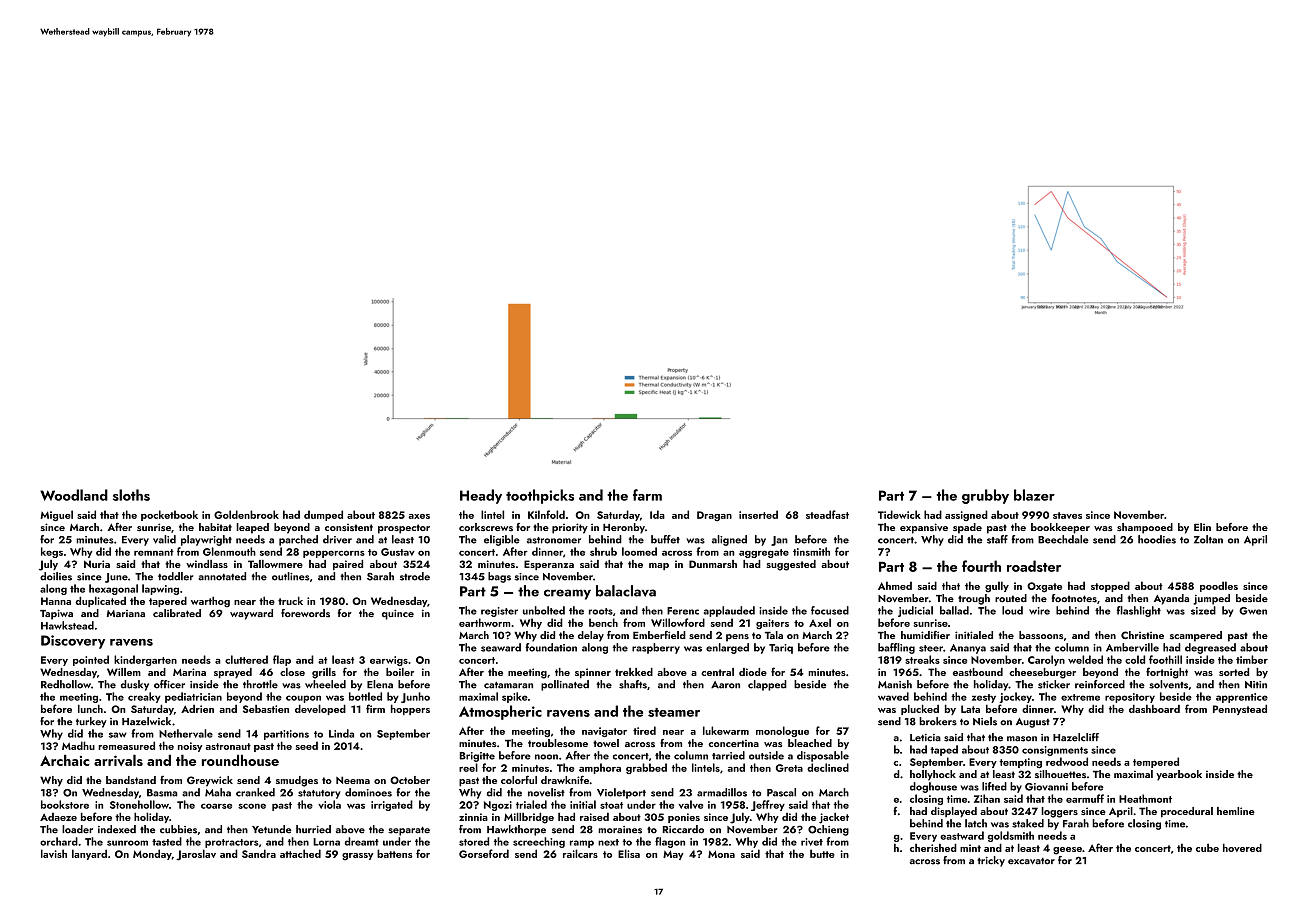  Describe the element at coordinates (1034, 566) in the screenshot. I see `roadster` at that location.
